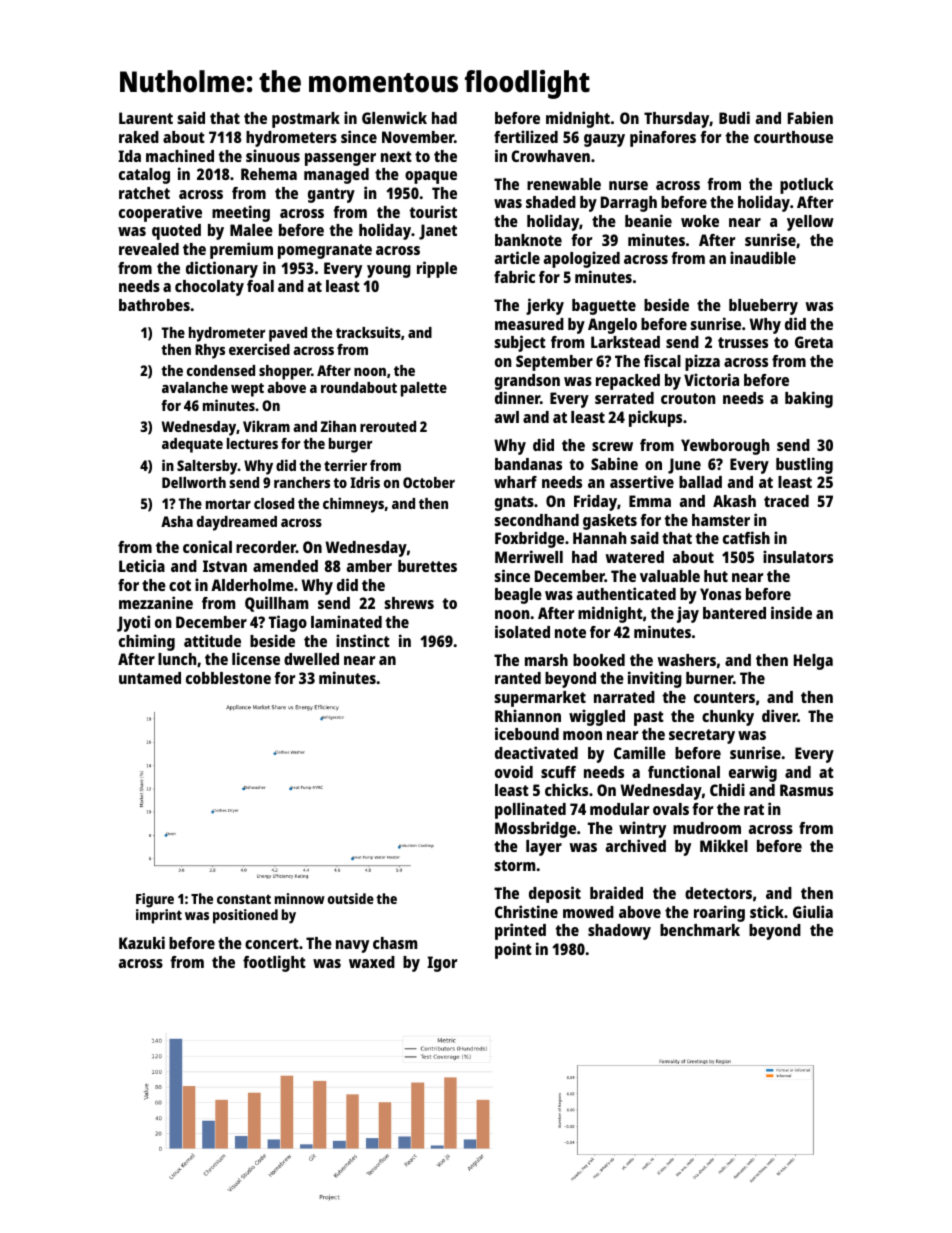 The height and width of the document is (1233, 952). Describe the element at coordinates (640, 752) in the document. I see `Camille` at that location.
